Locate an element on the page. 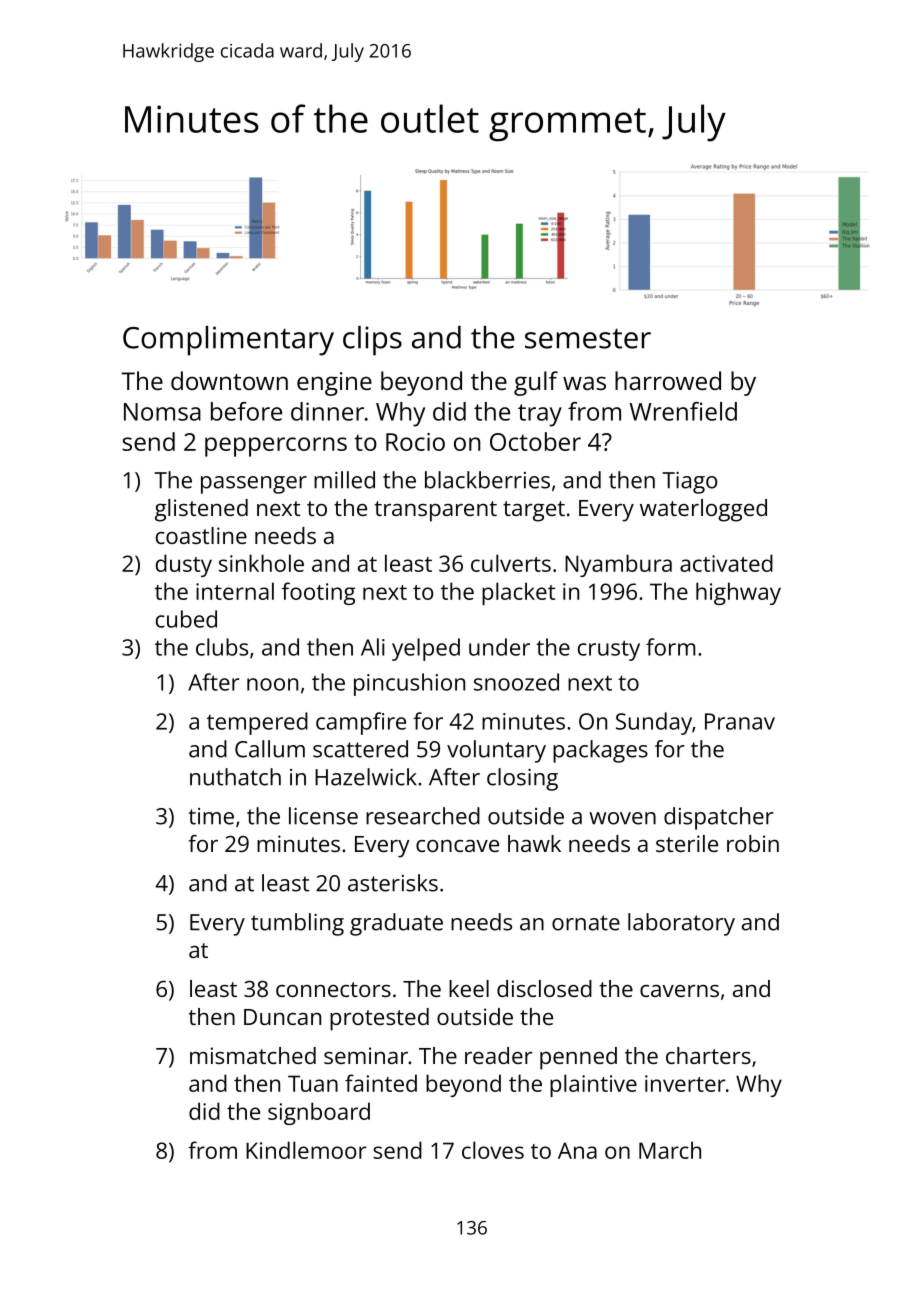  keel is located at coordinates (469, 988).
